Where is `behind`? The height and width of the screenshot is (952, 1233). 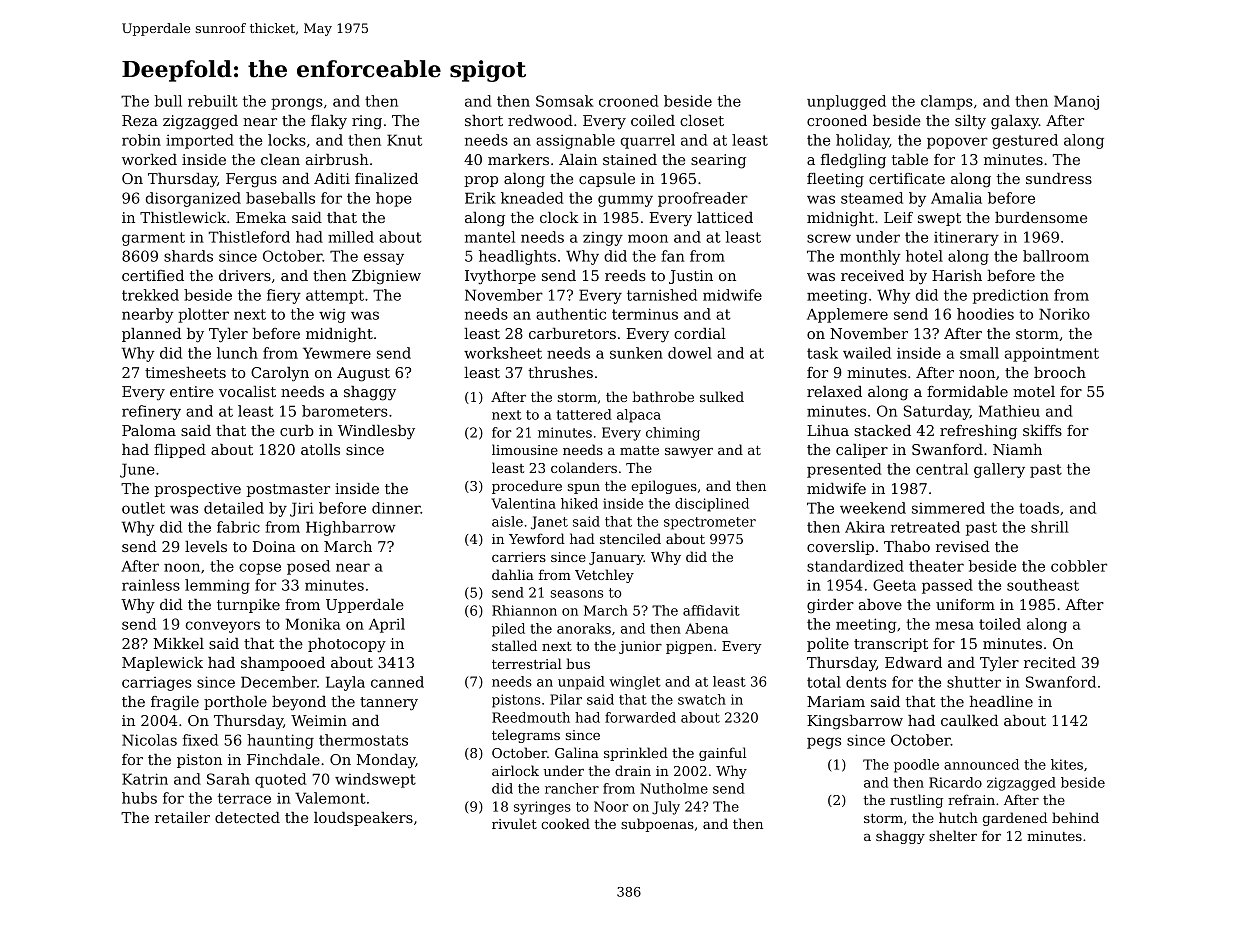 behind is located at coordinates (1075, 817).
